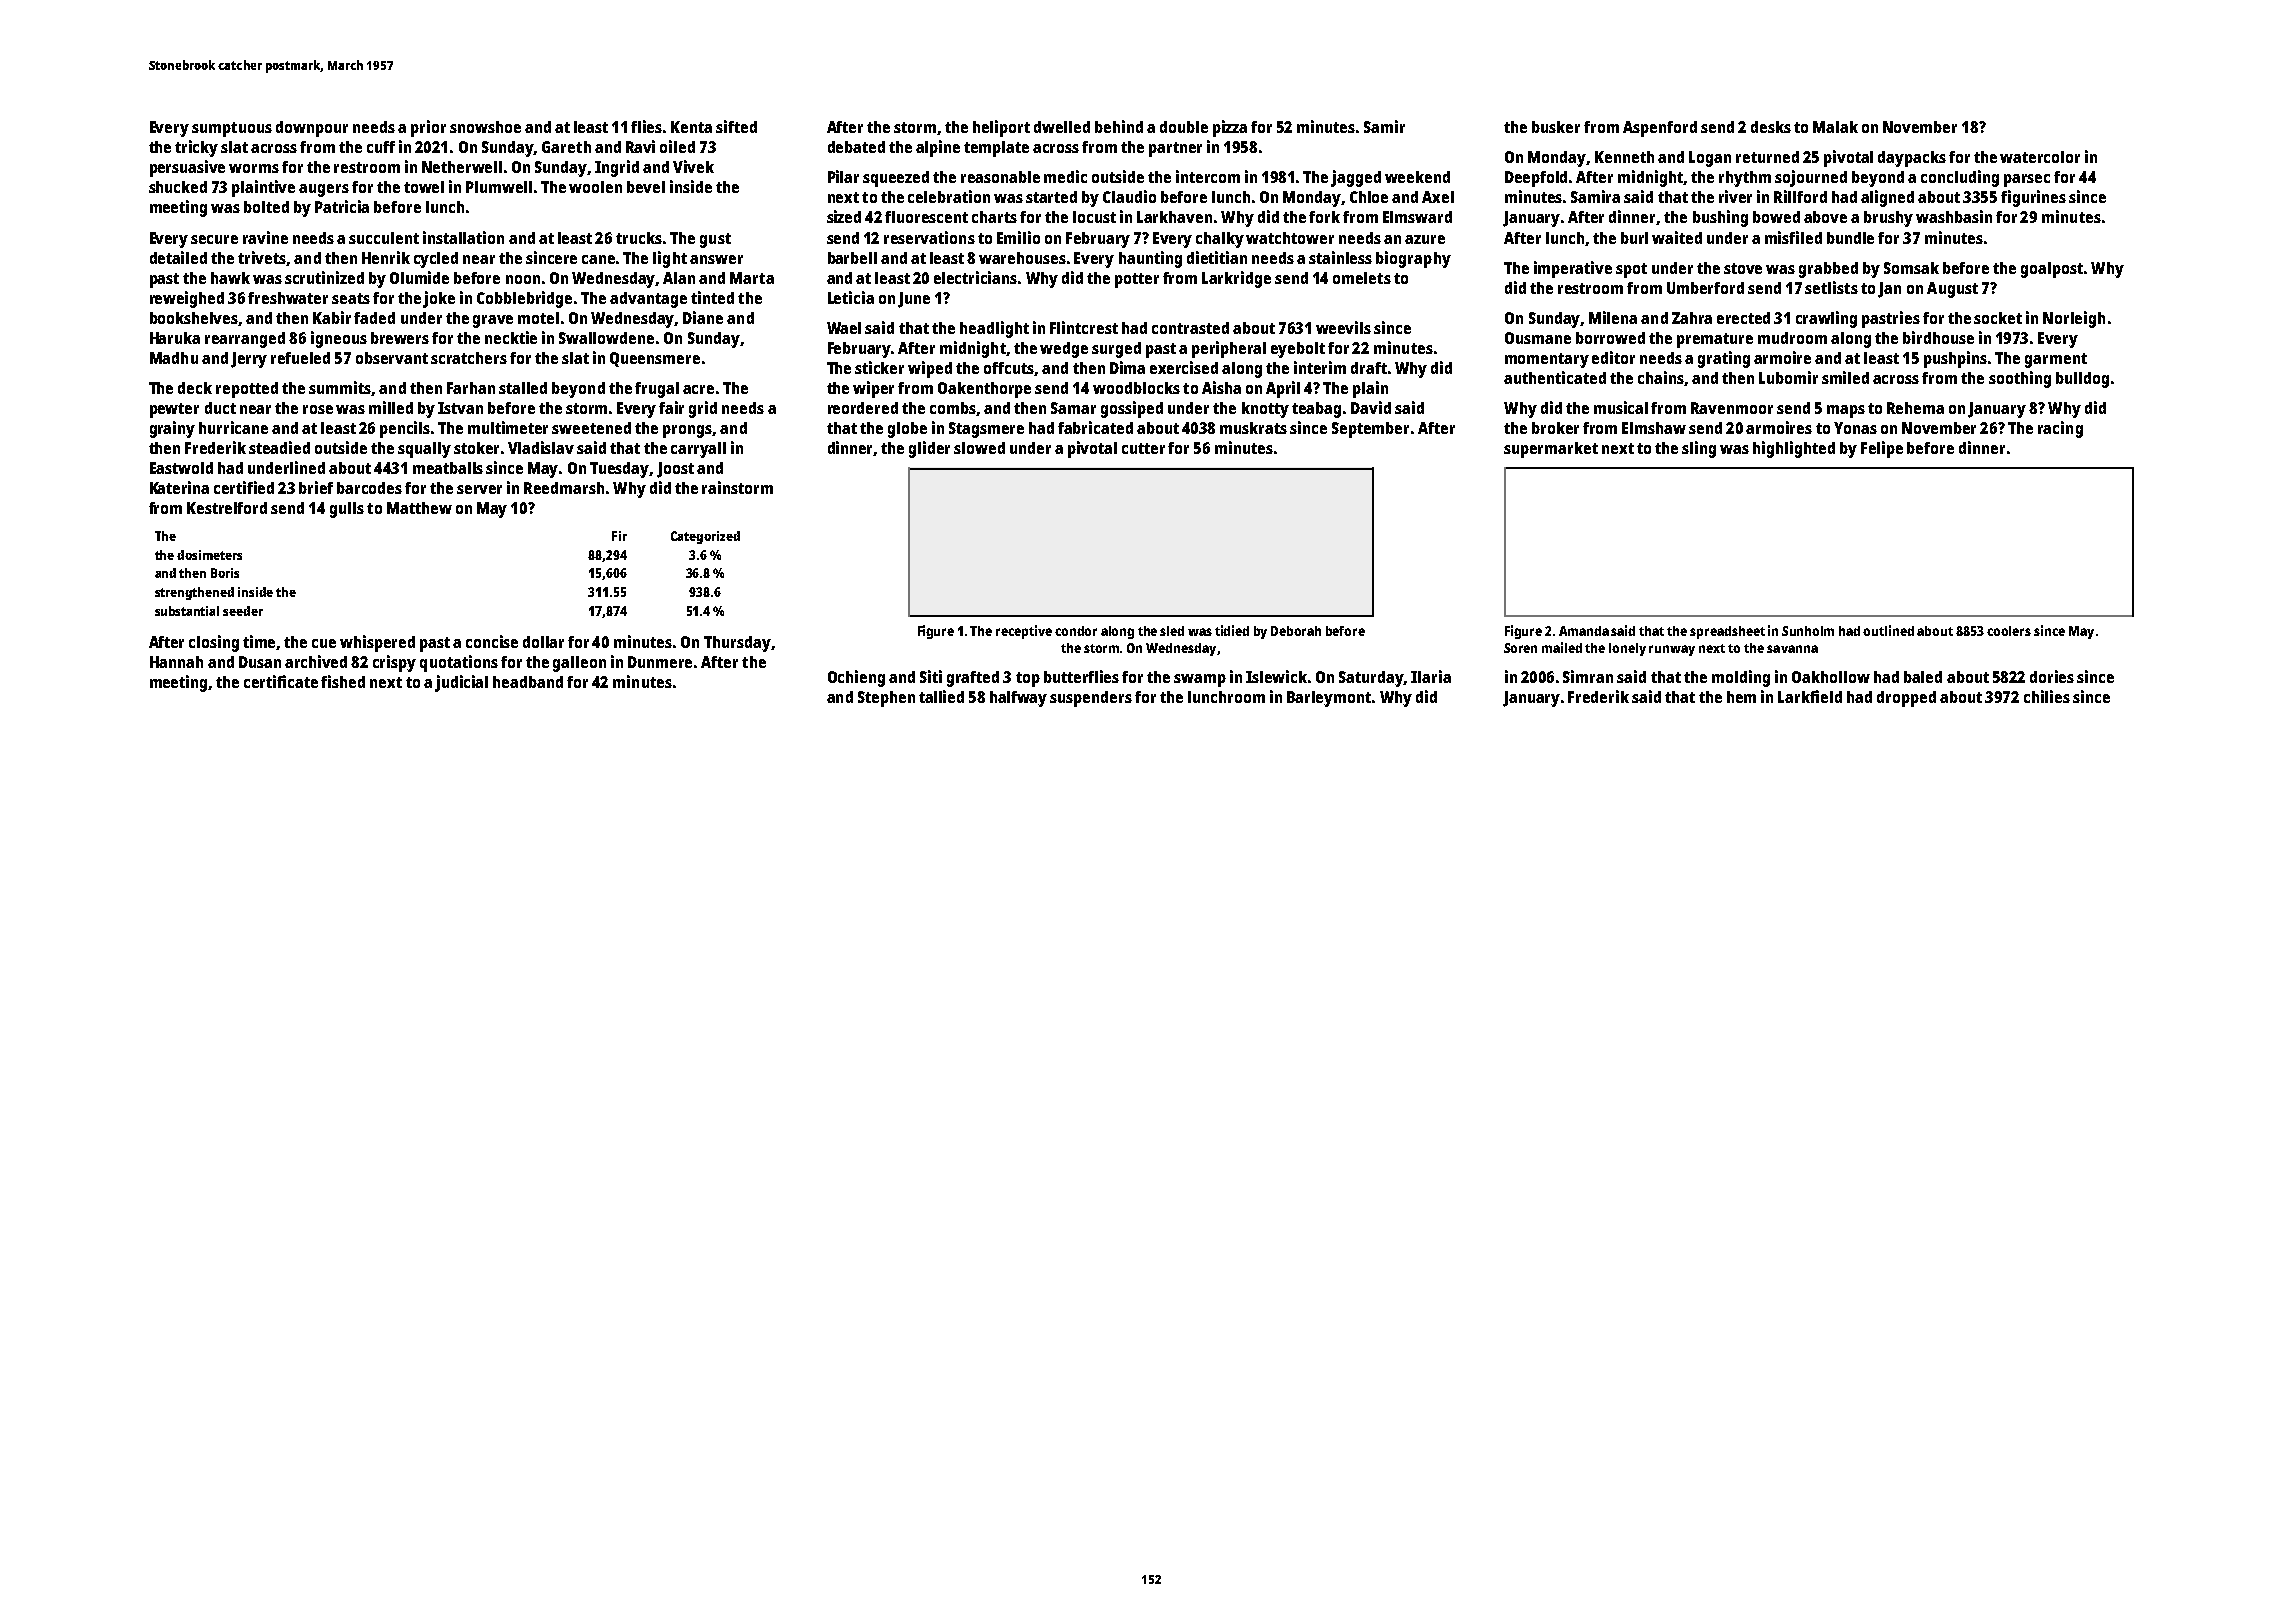 The image size is (2282, 1614). Describe the element at coordinates (914, 300) in the screenshot. I see `June` at that location.
